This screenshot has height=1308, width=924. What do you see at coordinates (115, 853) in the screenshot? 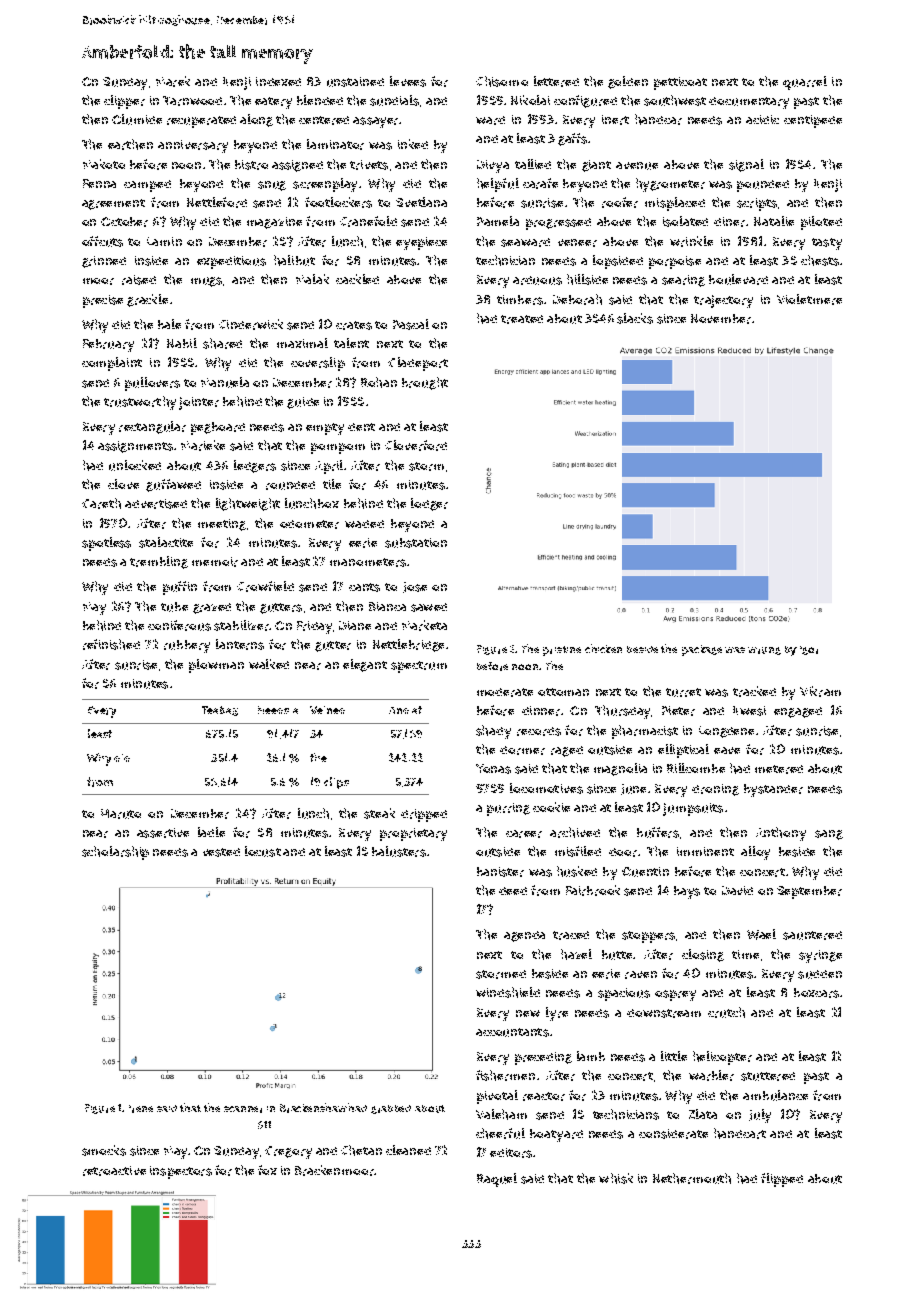
I see `scholarship` at bounding box center [115, 853].
